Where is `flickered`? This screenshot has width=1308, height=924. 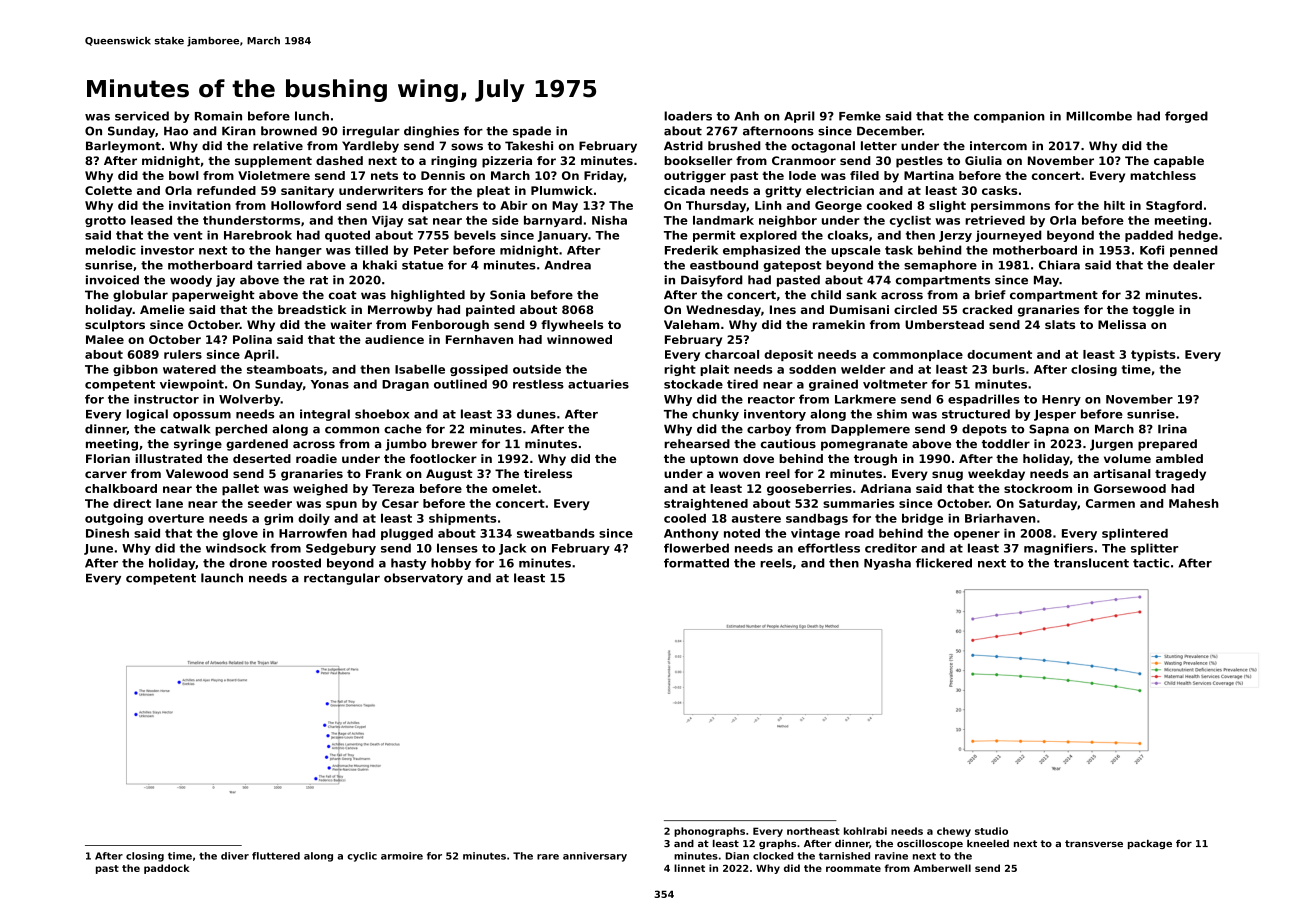 flickered is located at coordinates (944, 563).
